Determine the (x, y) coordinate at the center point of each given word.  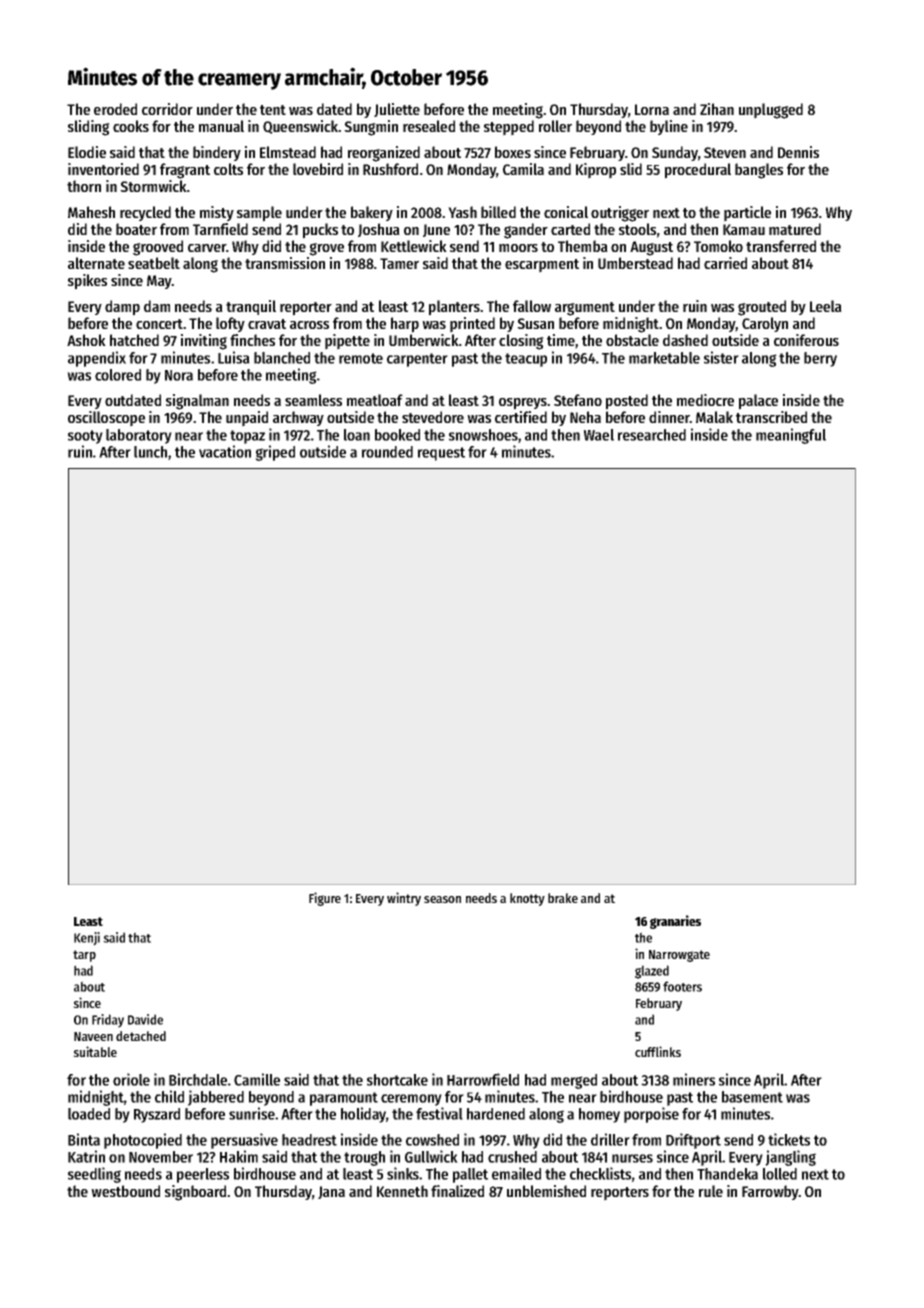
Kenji (87, 939)
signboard (195, 1193)
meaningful (791, 436)
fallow (532, 306)
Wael (599, 435)
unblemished (546, 1191)
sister (721, 357)
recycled (145, 213)
